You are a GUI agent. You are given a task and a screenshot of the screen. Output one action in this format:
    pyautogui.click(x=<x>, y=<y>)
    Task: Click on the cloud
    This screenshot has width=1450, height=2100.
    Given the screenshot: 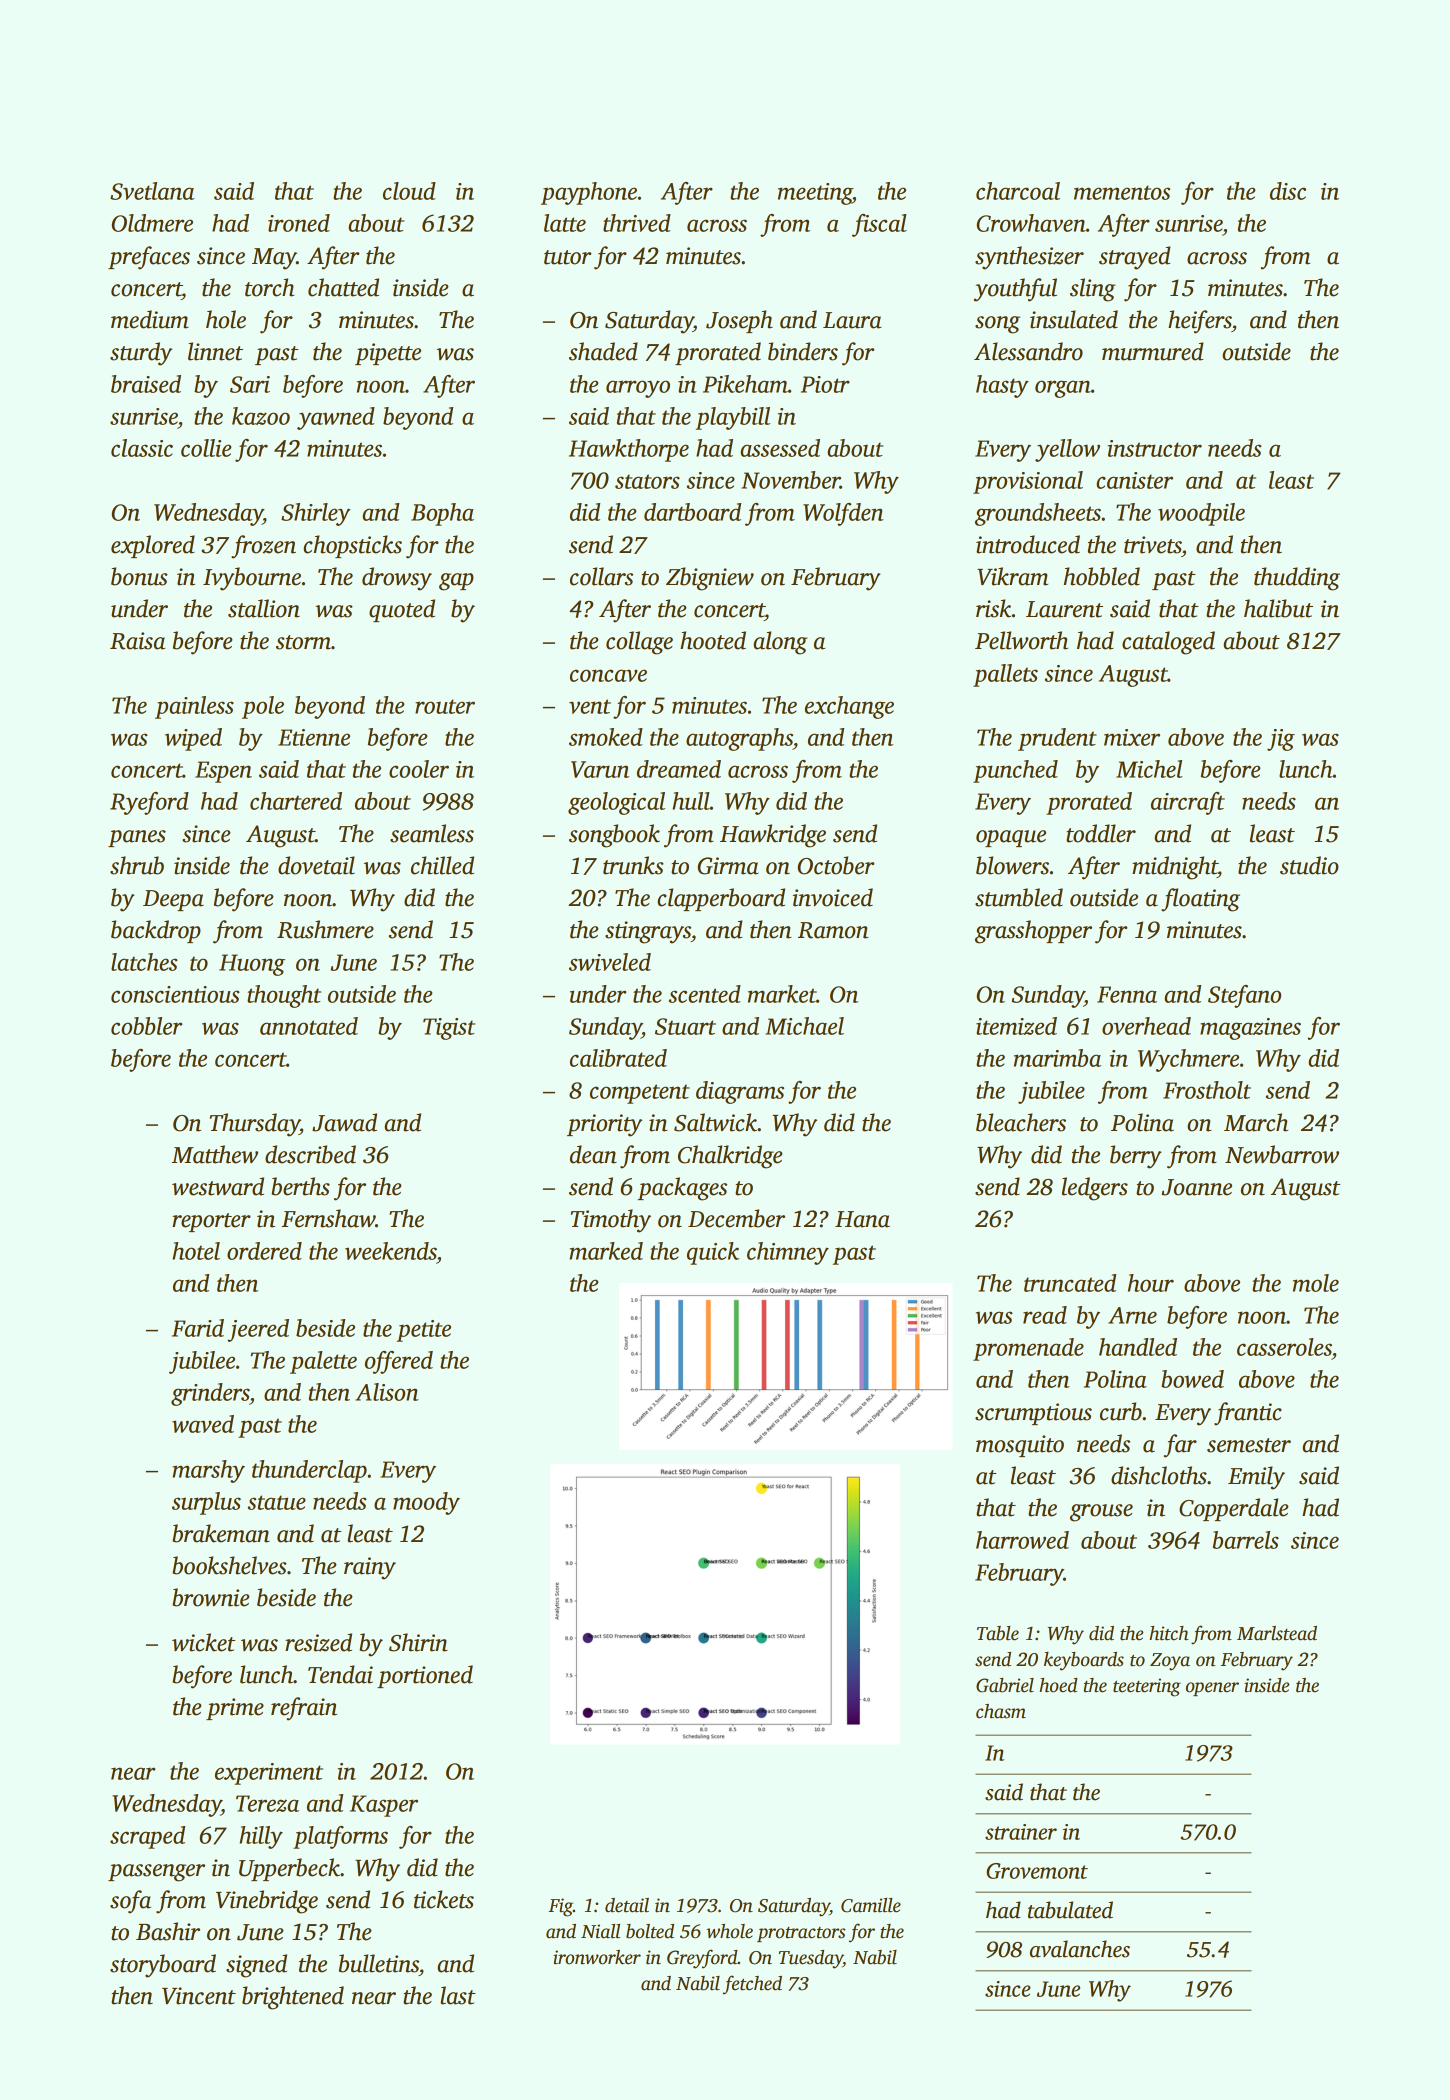 What is the action you would take?
    pyautogui.click(x=409, y=191)
